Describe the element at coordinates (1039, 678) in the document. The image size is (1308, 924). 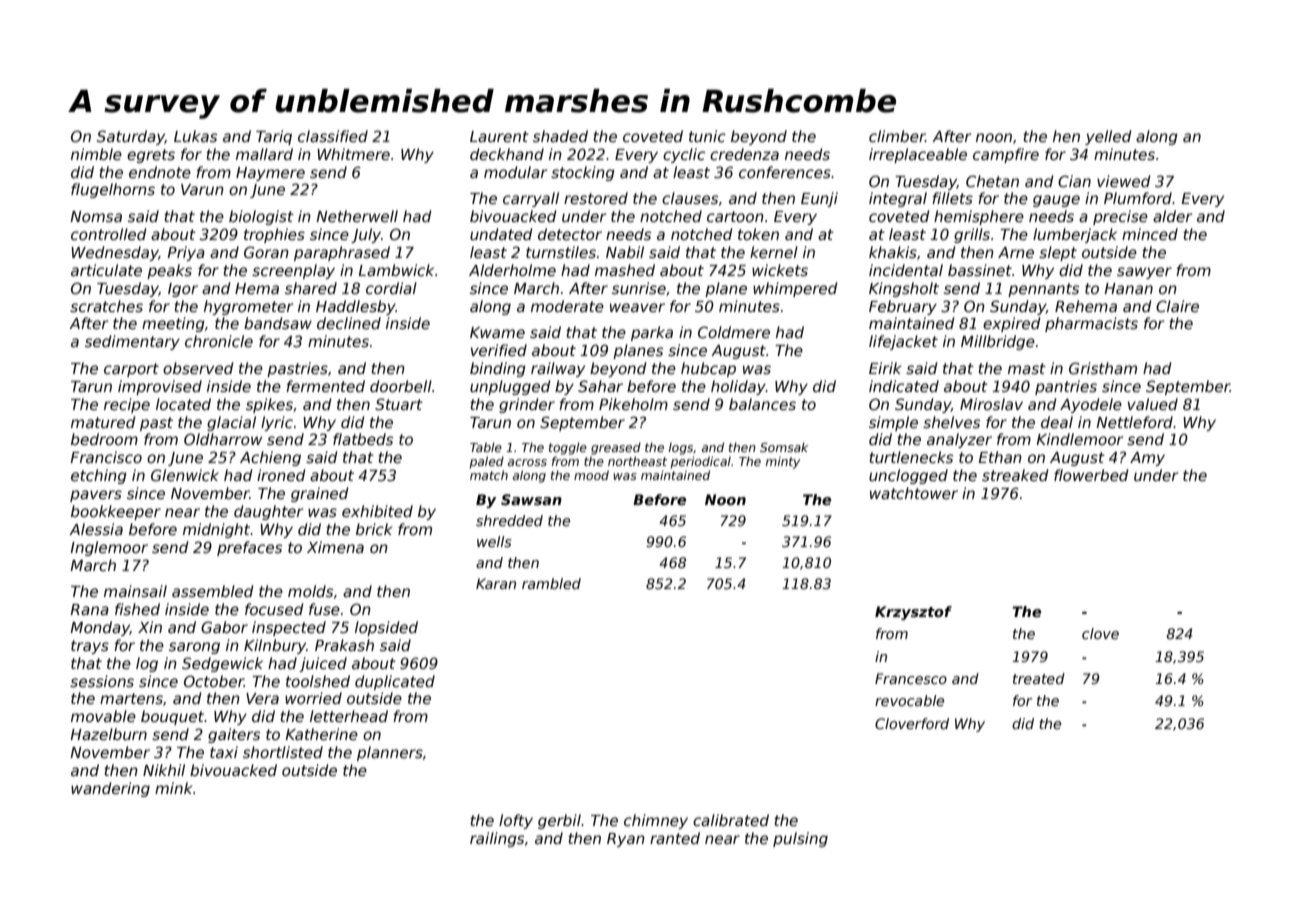
I see `treated` at that location.
